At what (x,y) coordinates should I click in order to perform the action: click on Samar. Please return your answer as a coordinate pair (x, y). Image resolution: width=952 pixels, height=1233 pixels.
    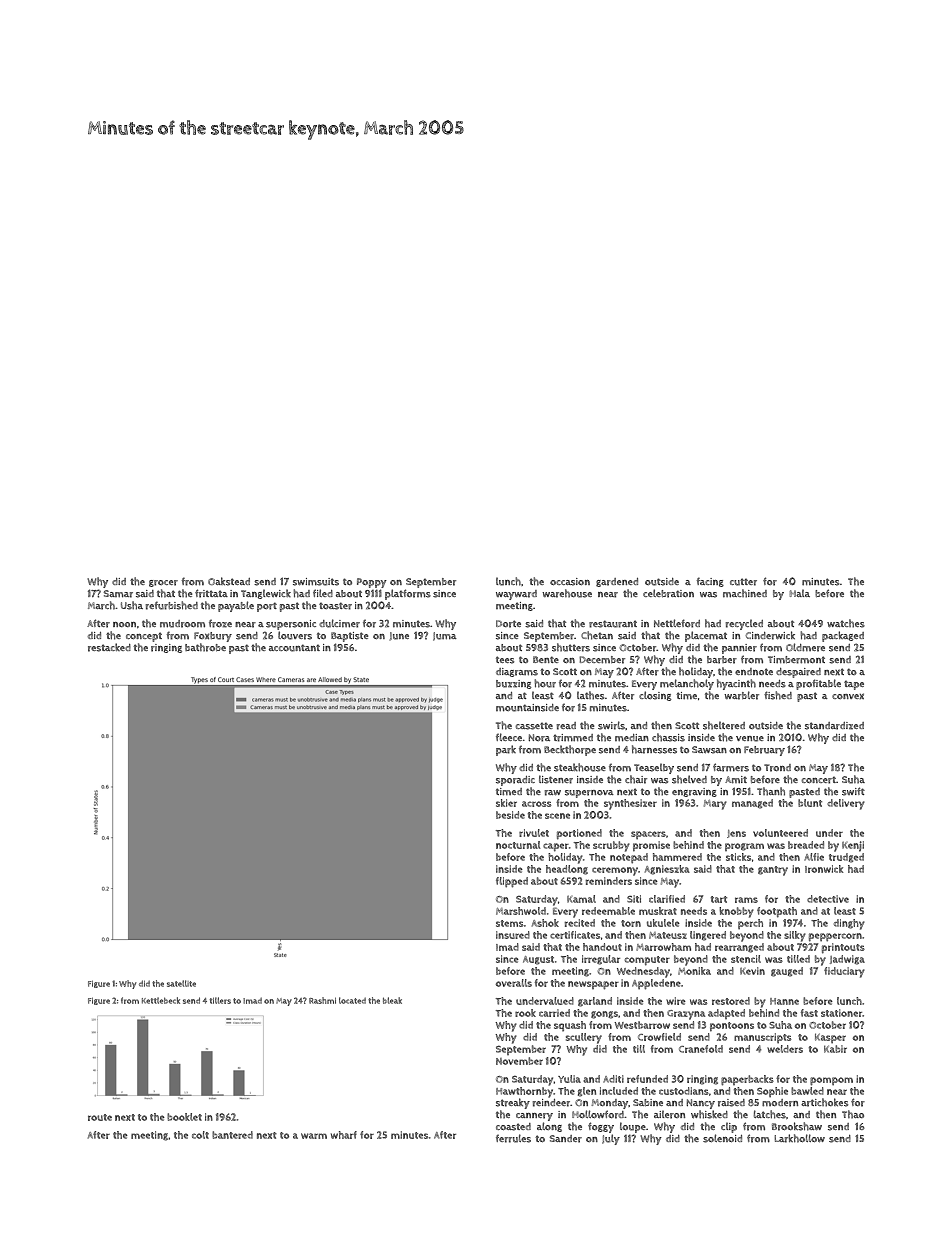
    Looking at the image, I should click on (118, 594).
